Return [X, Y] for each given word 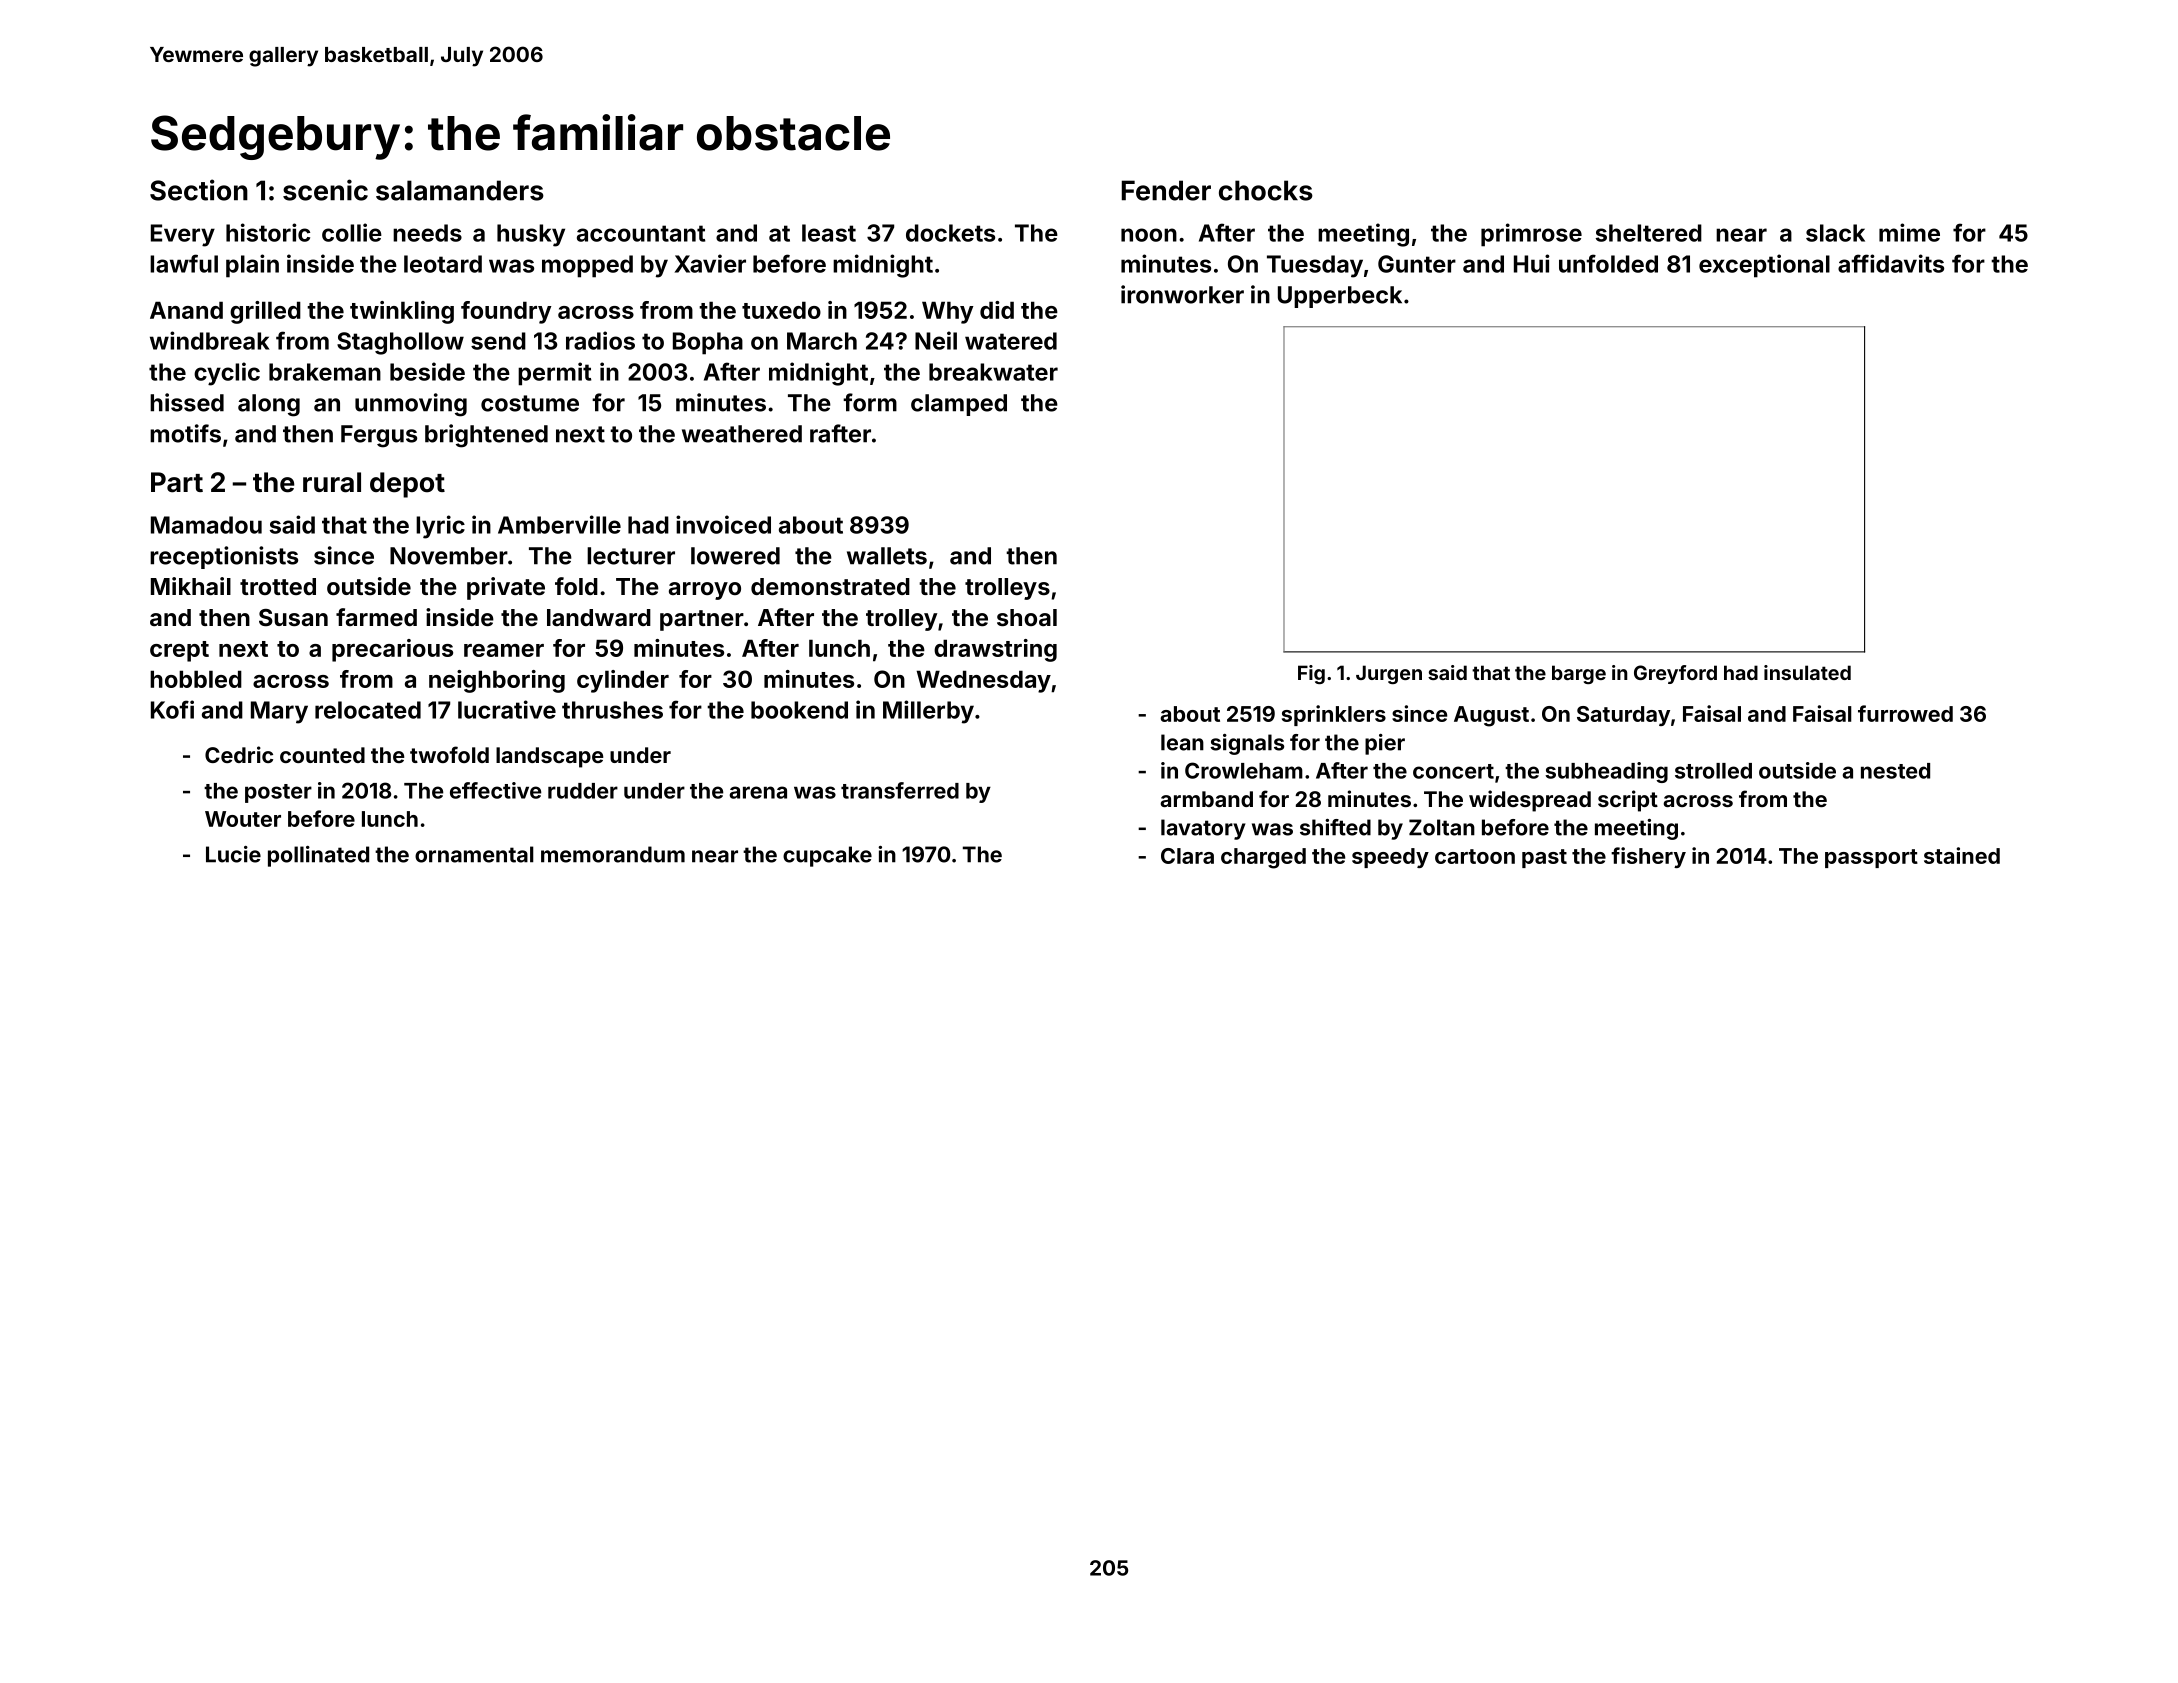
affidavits [1891, 263]
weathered [742, 434]
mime [1909, 232]
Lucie [233, 854]
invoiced [723, 524]
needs [427, 233]
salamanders [460, 190]
